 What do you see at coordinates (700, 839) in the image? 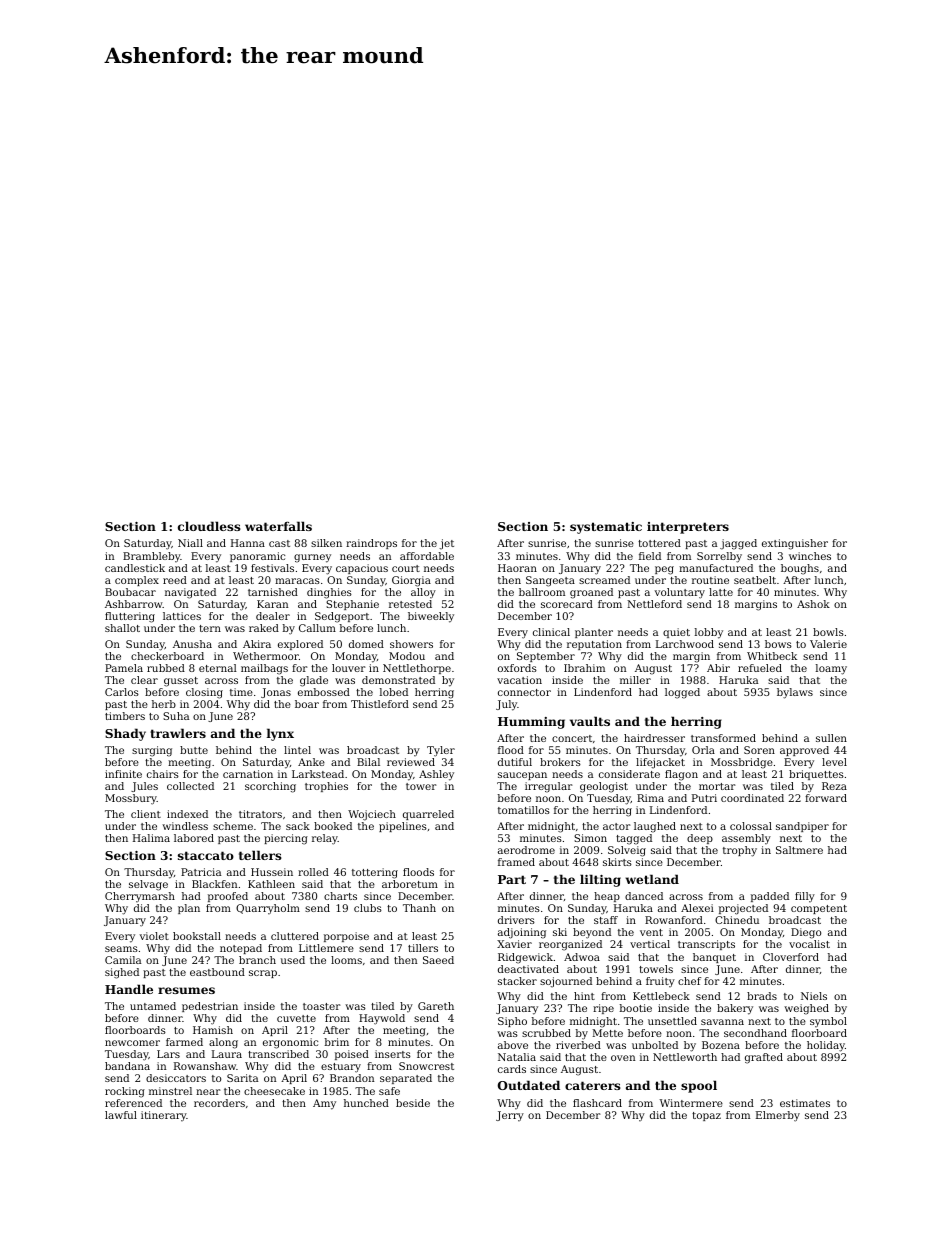
I see `deep` at bounding box center [700, 839].
